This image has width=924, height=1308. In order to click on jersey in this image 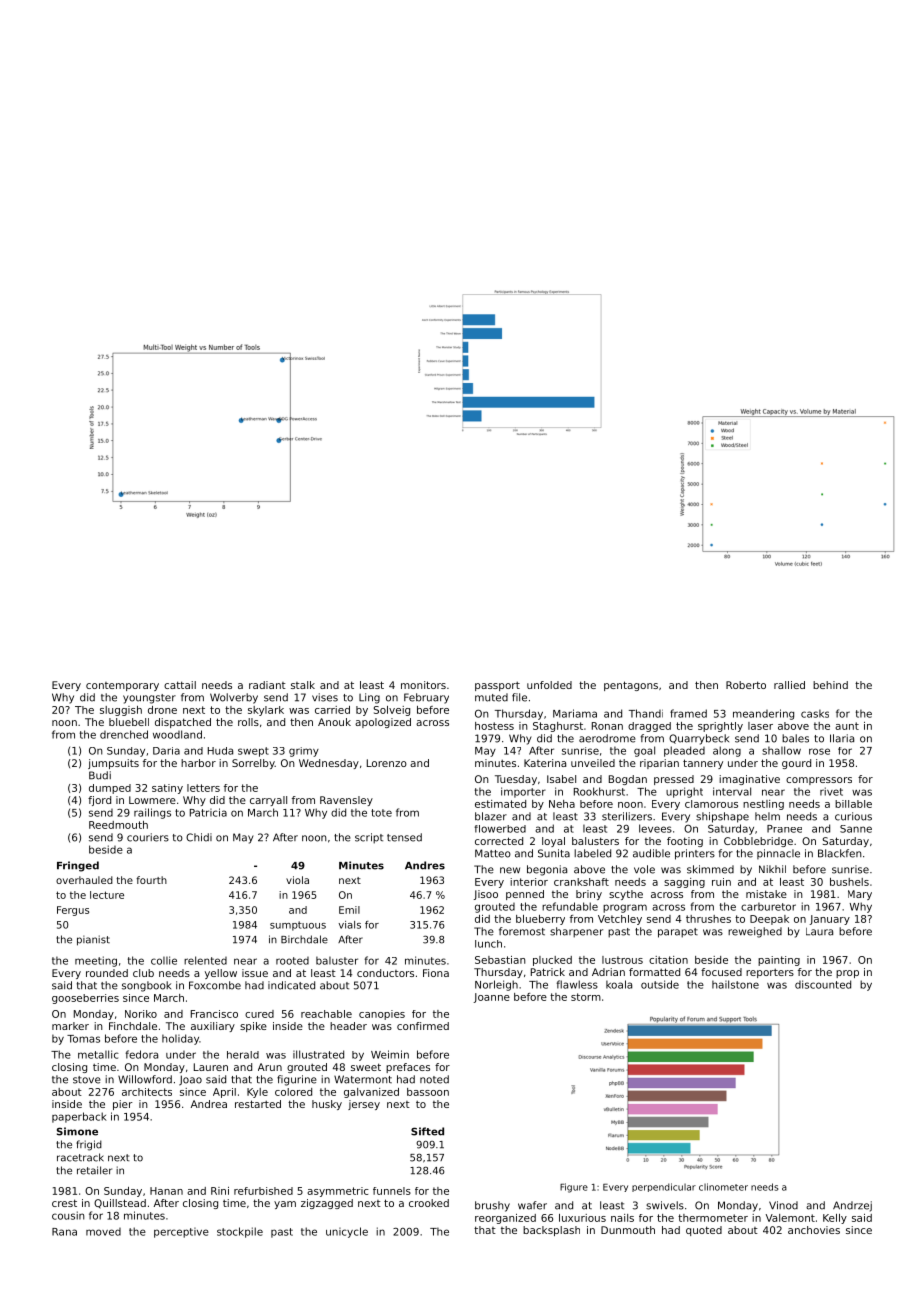, I will do `click(364, 1105)`.
